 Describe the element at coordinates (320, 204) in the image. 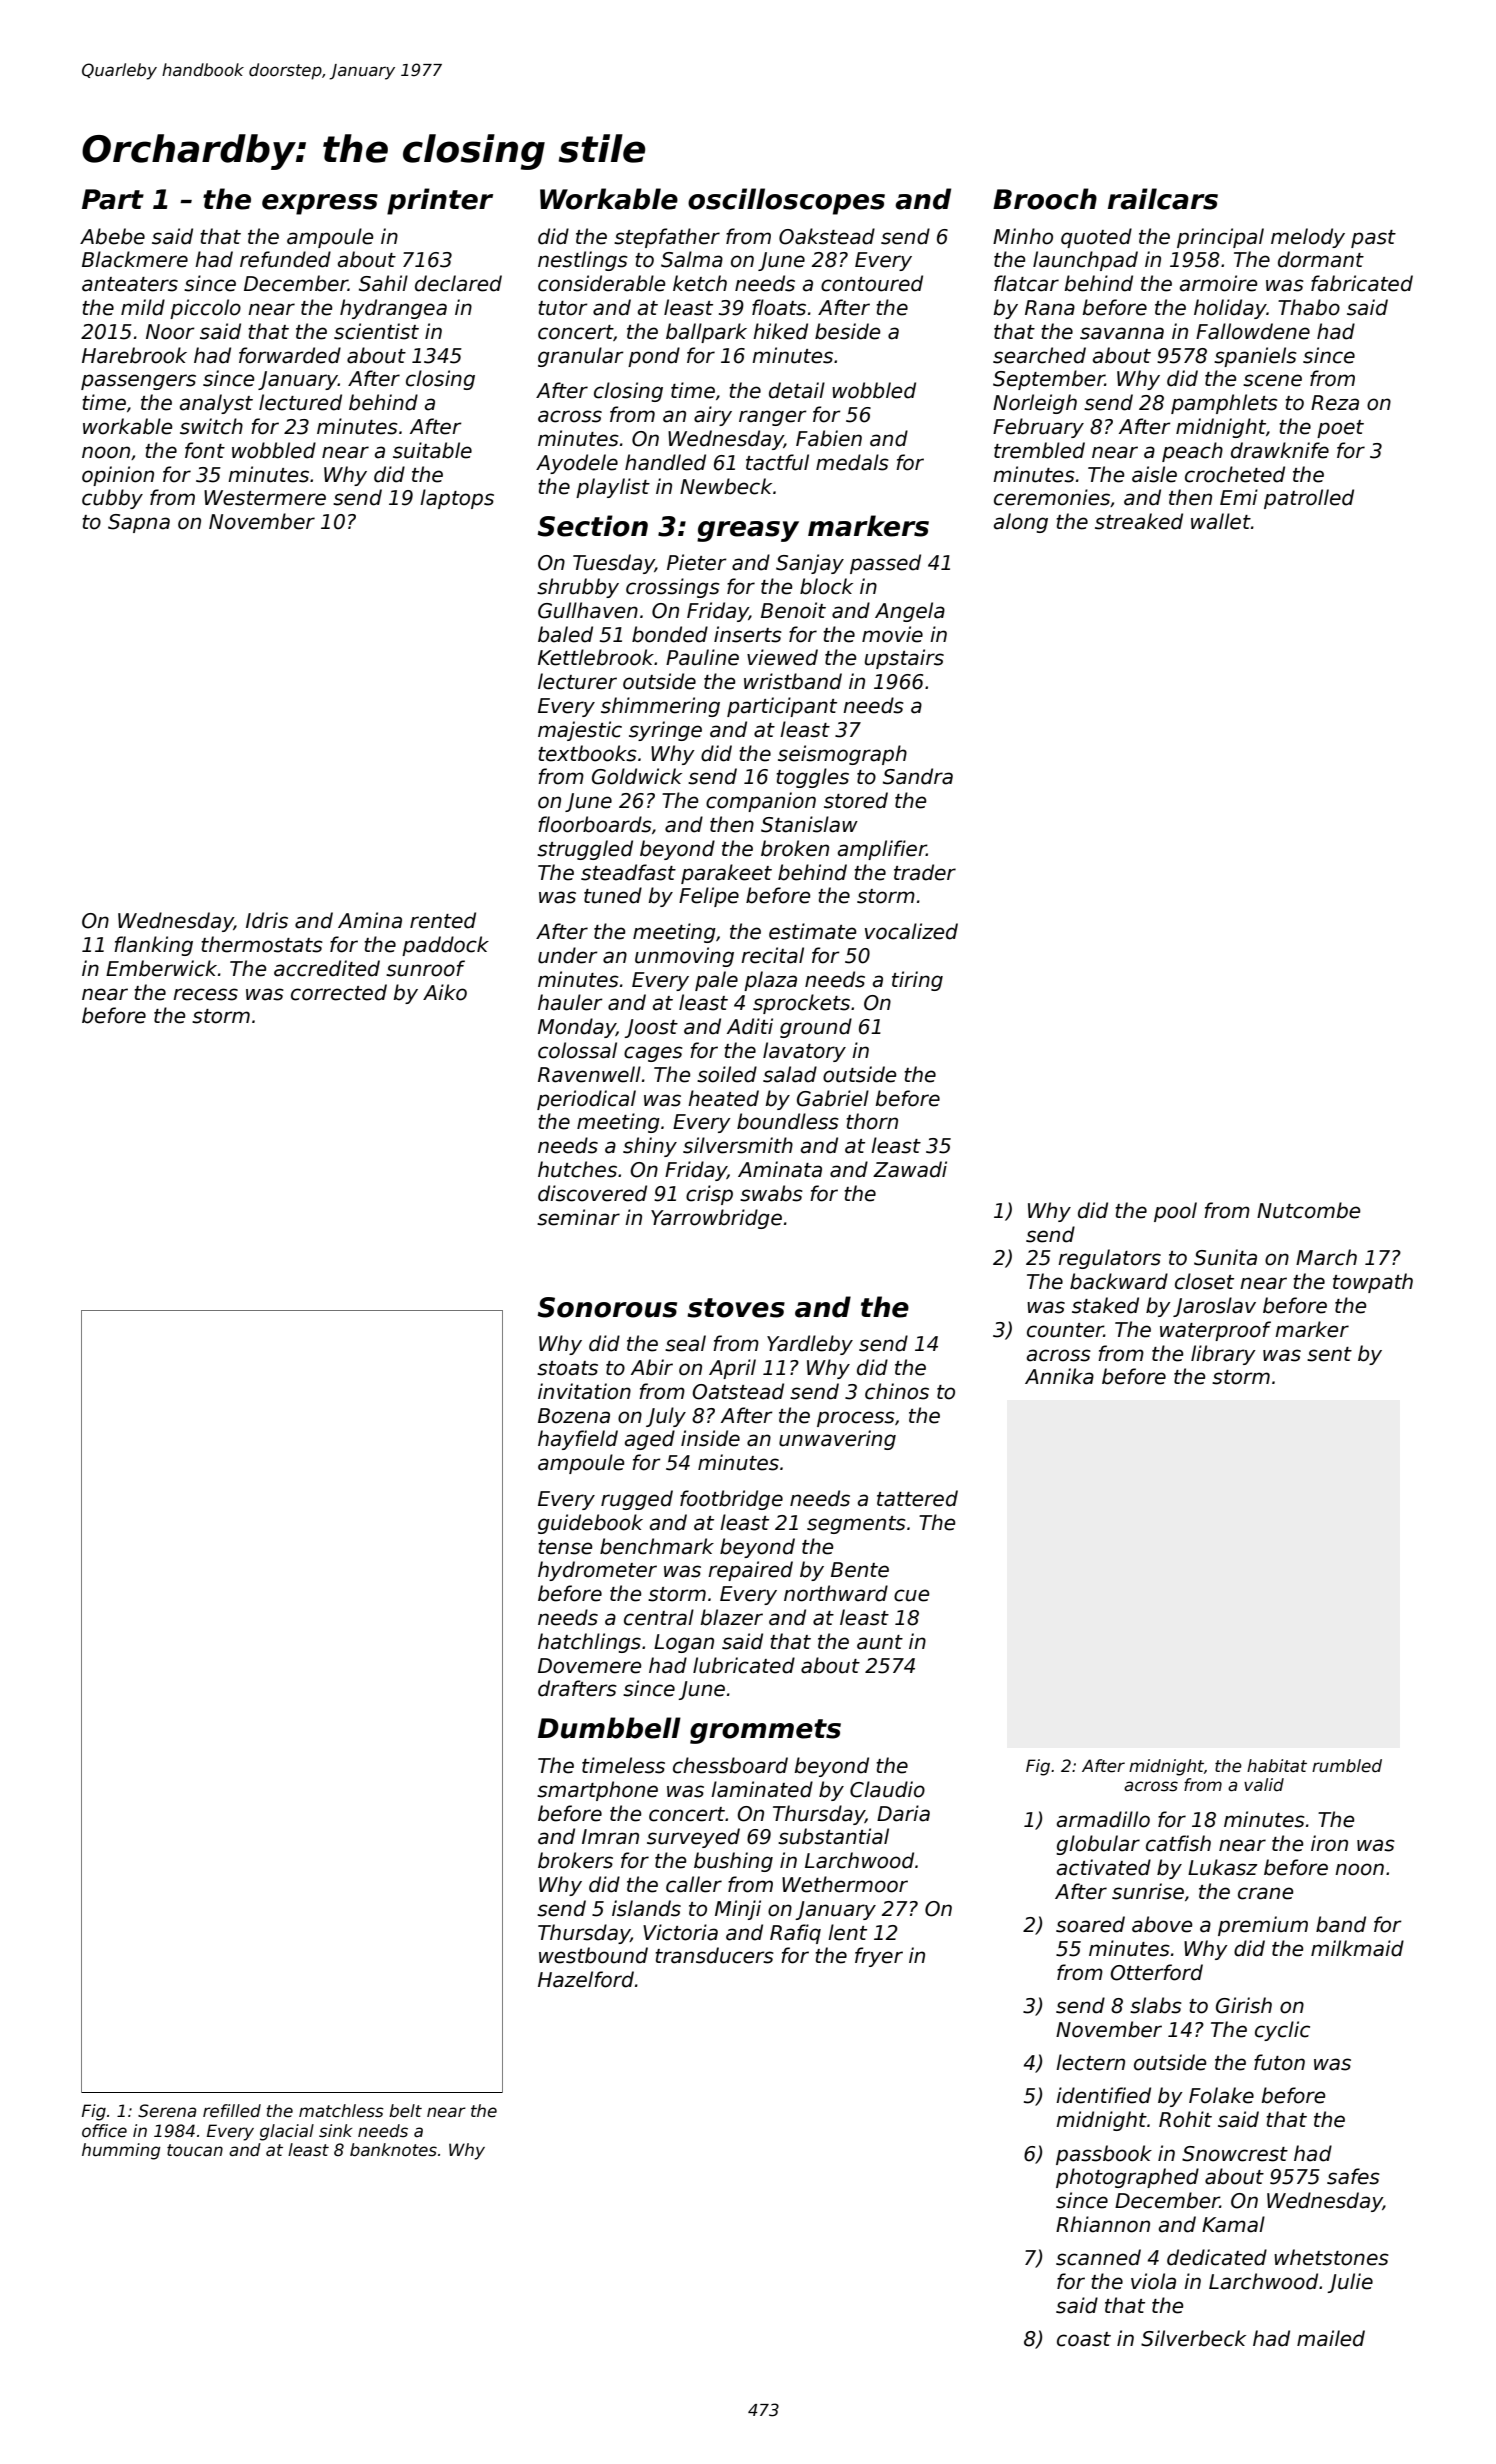

I see `express` at that location.
